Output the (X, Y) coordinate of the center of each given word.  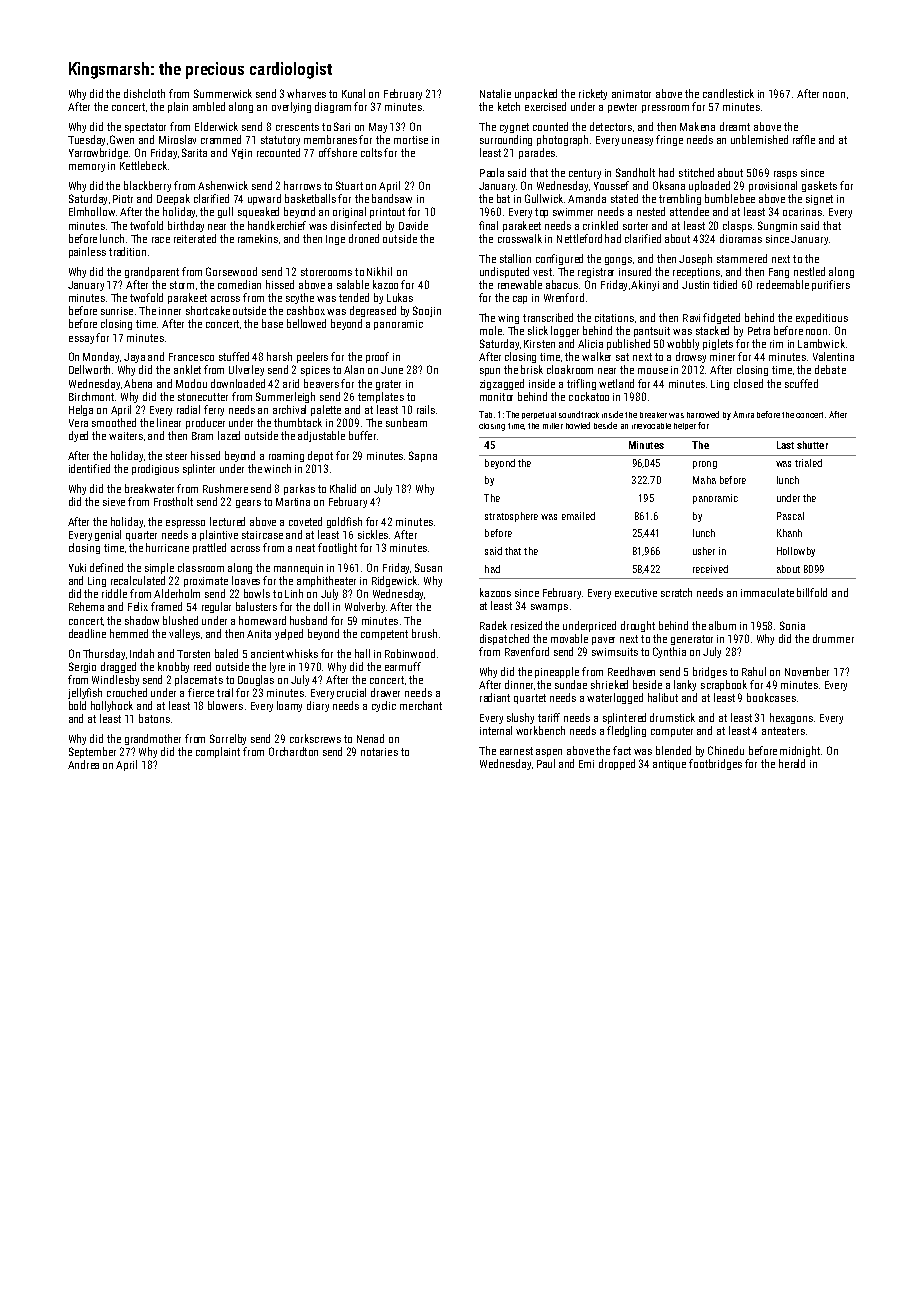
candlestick (728, 93)
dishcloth (144, 93)
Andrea (83, 764)
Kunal (353, 93)
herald (792, 763)
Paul (546, 763)
